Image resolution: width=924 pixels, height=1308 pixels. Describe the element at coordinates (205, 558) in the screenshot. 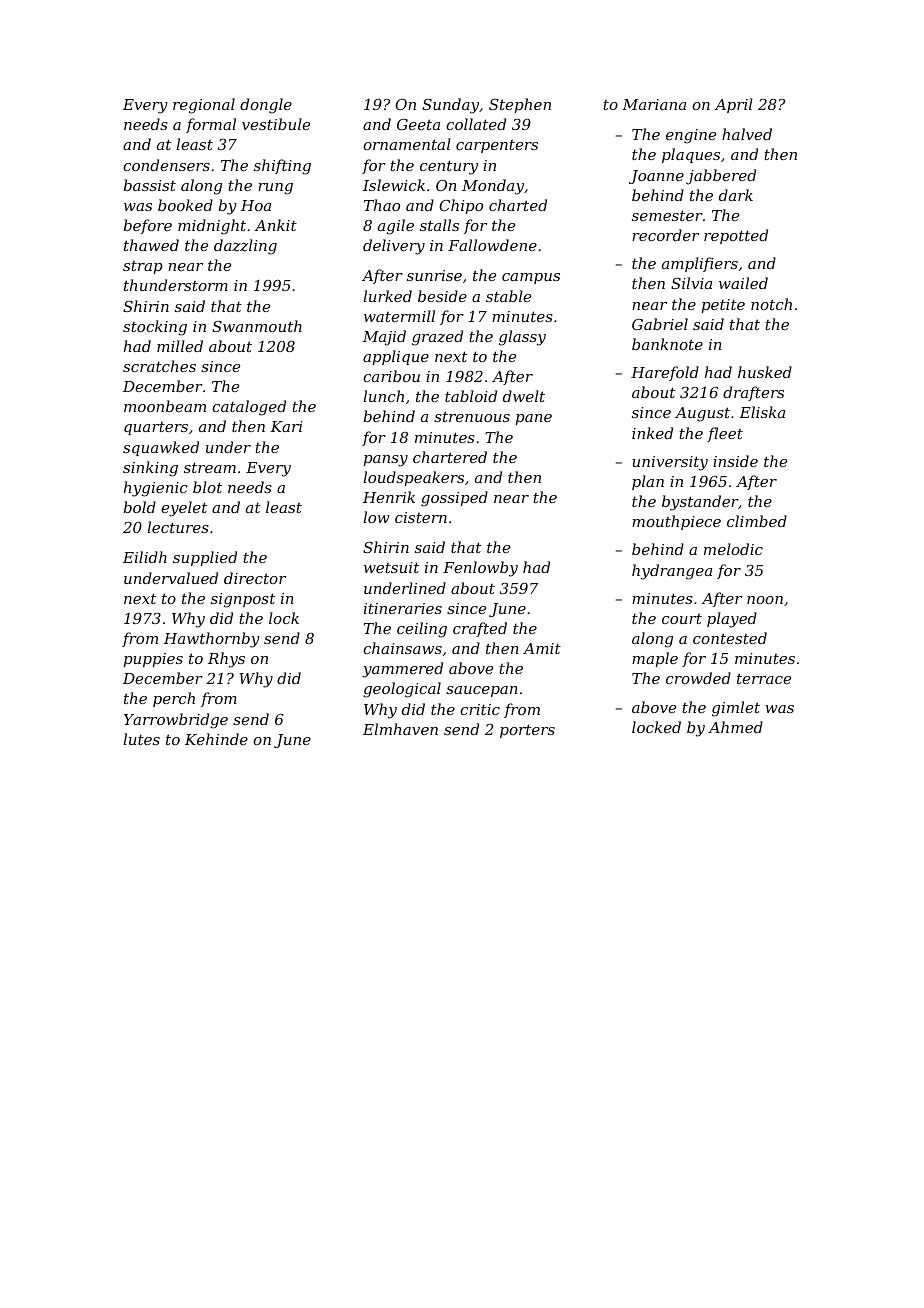

I see `supplied` at that location.
